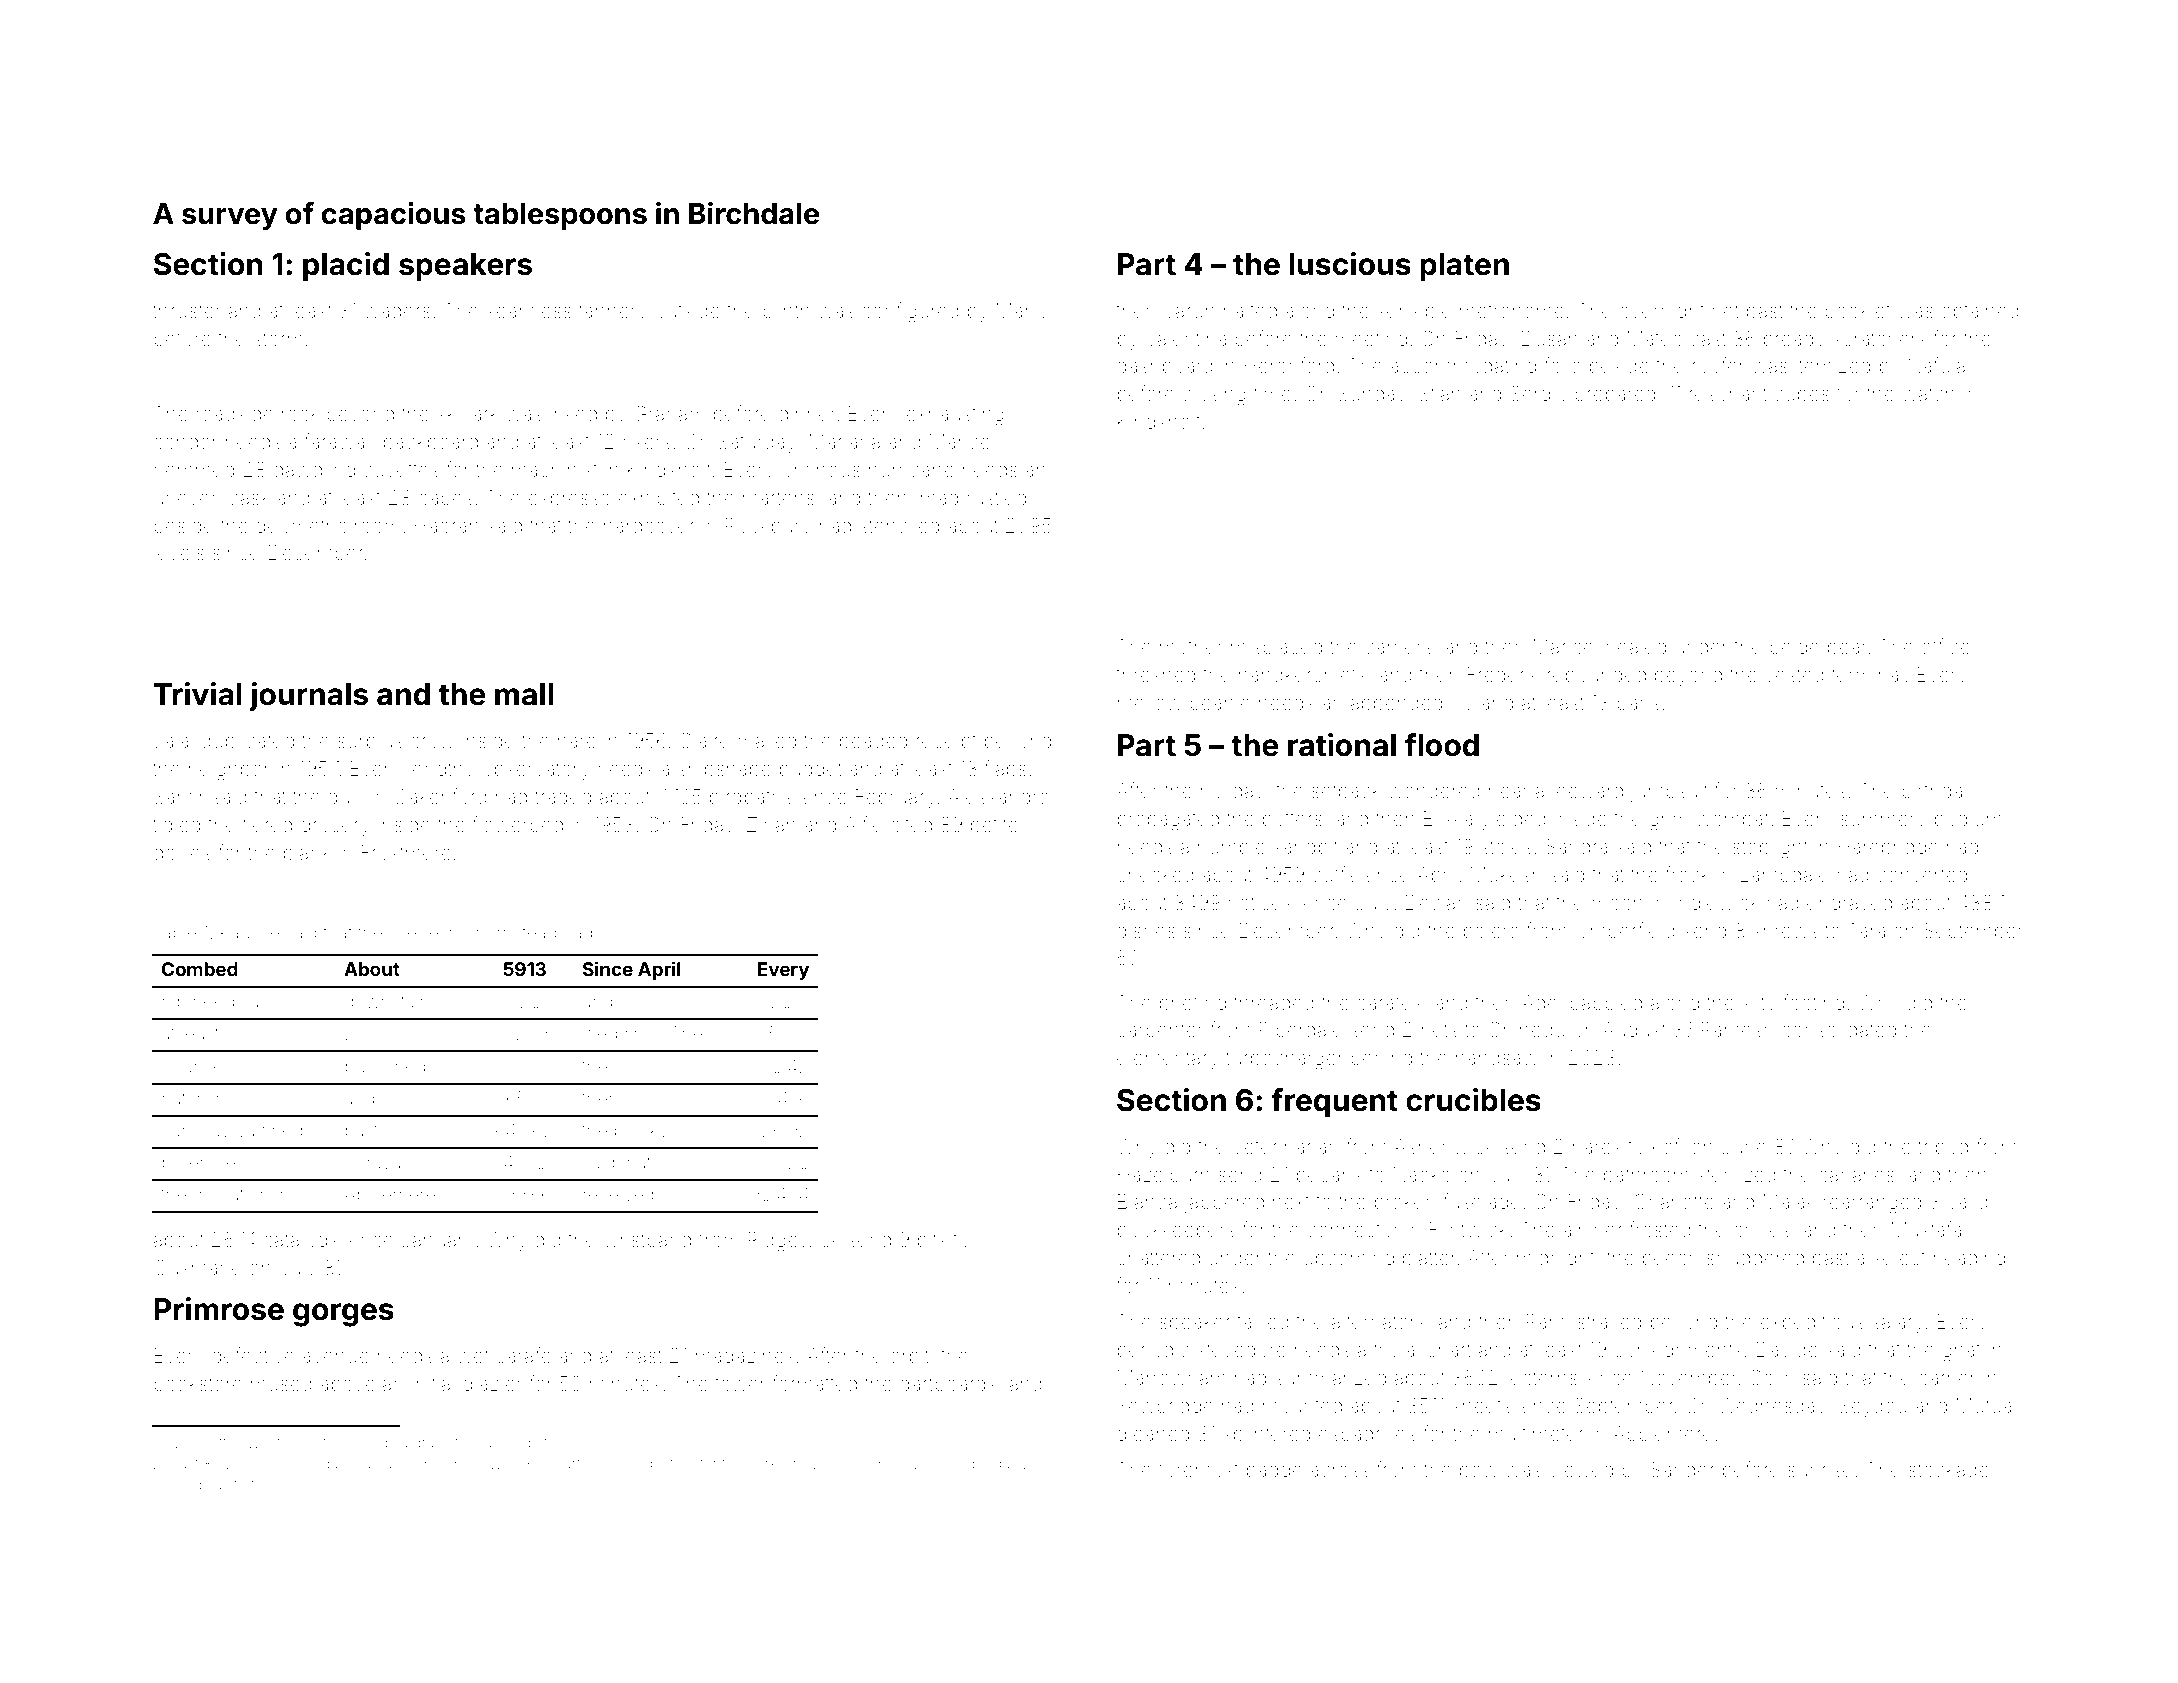 This screenshot has width=2178, height=1683. Describe the element at coordinates (932, 1239) in the screenshot. I see `bits` at that location.
